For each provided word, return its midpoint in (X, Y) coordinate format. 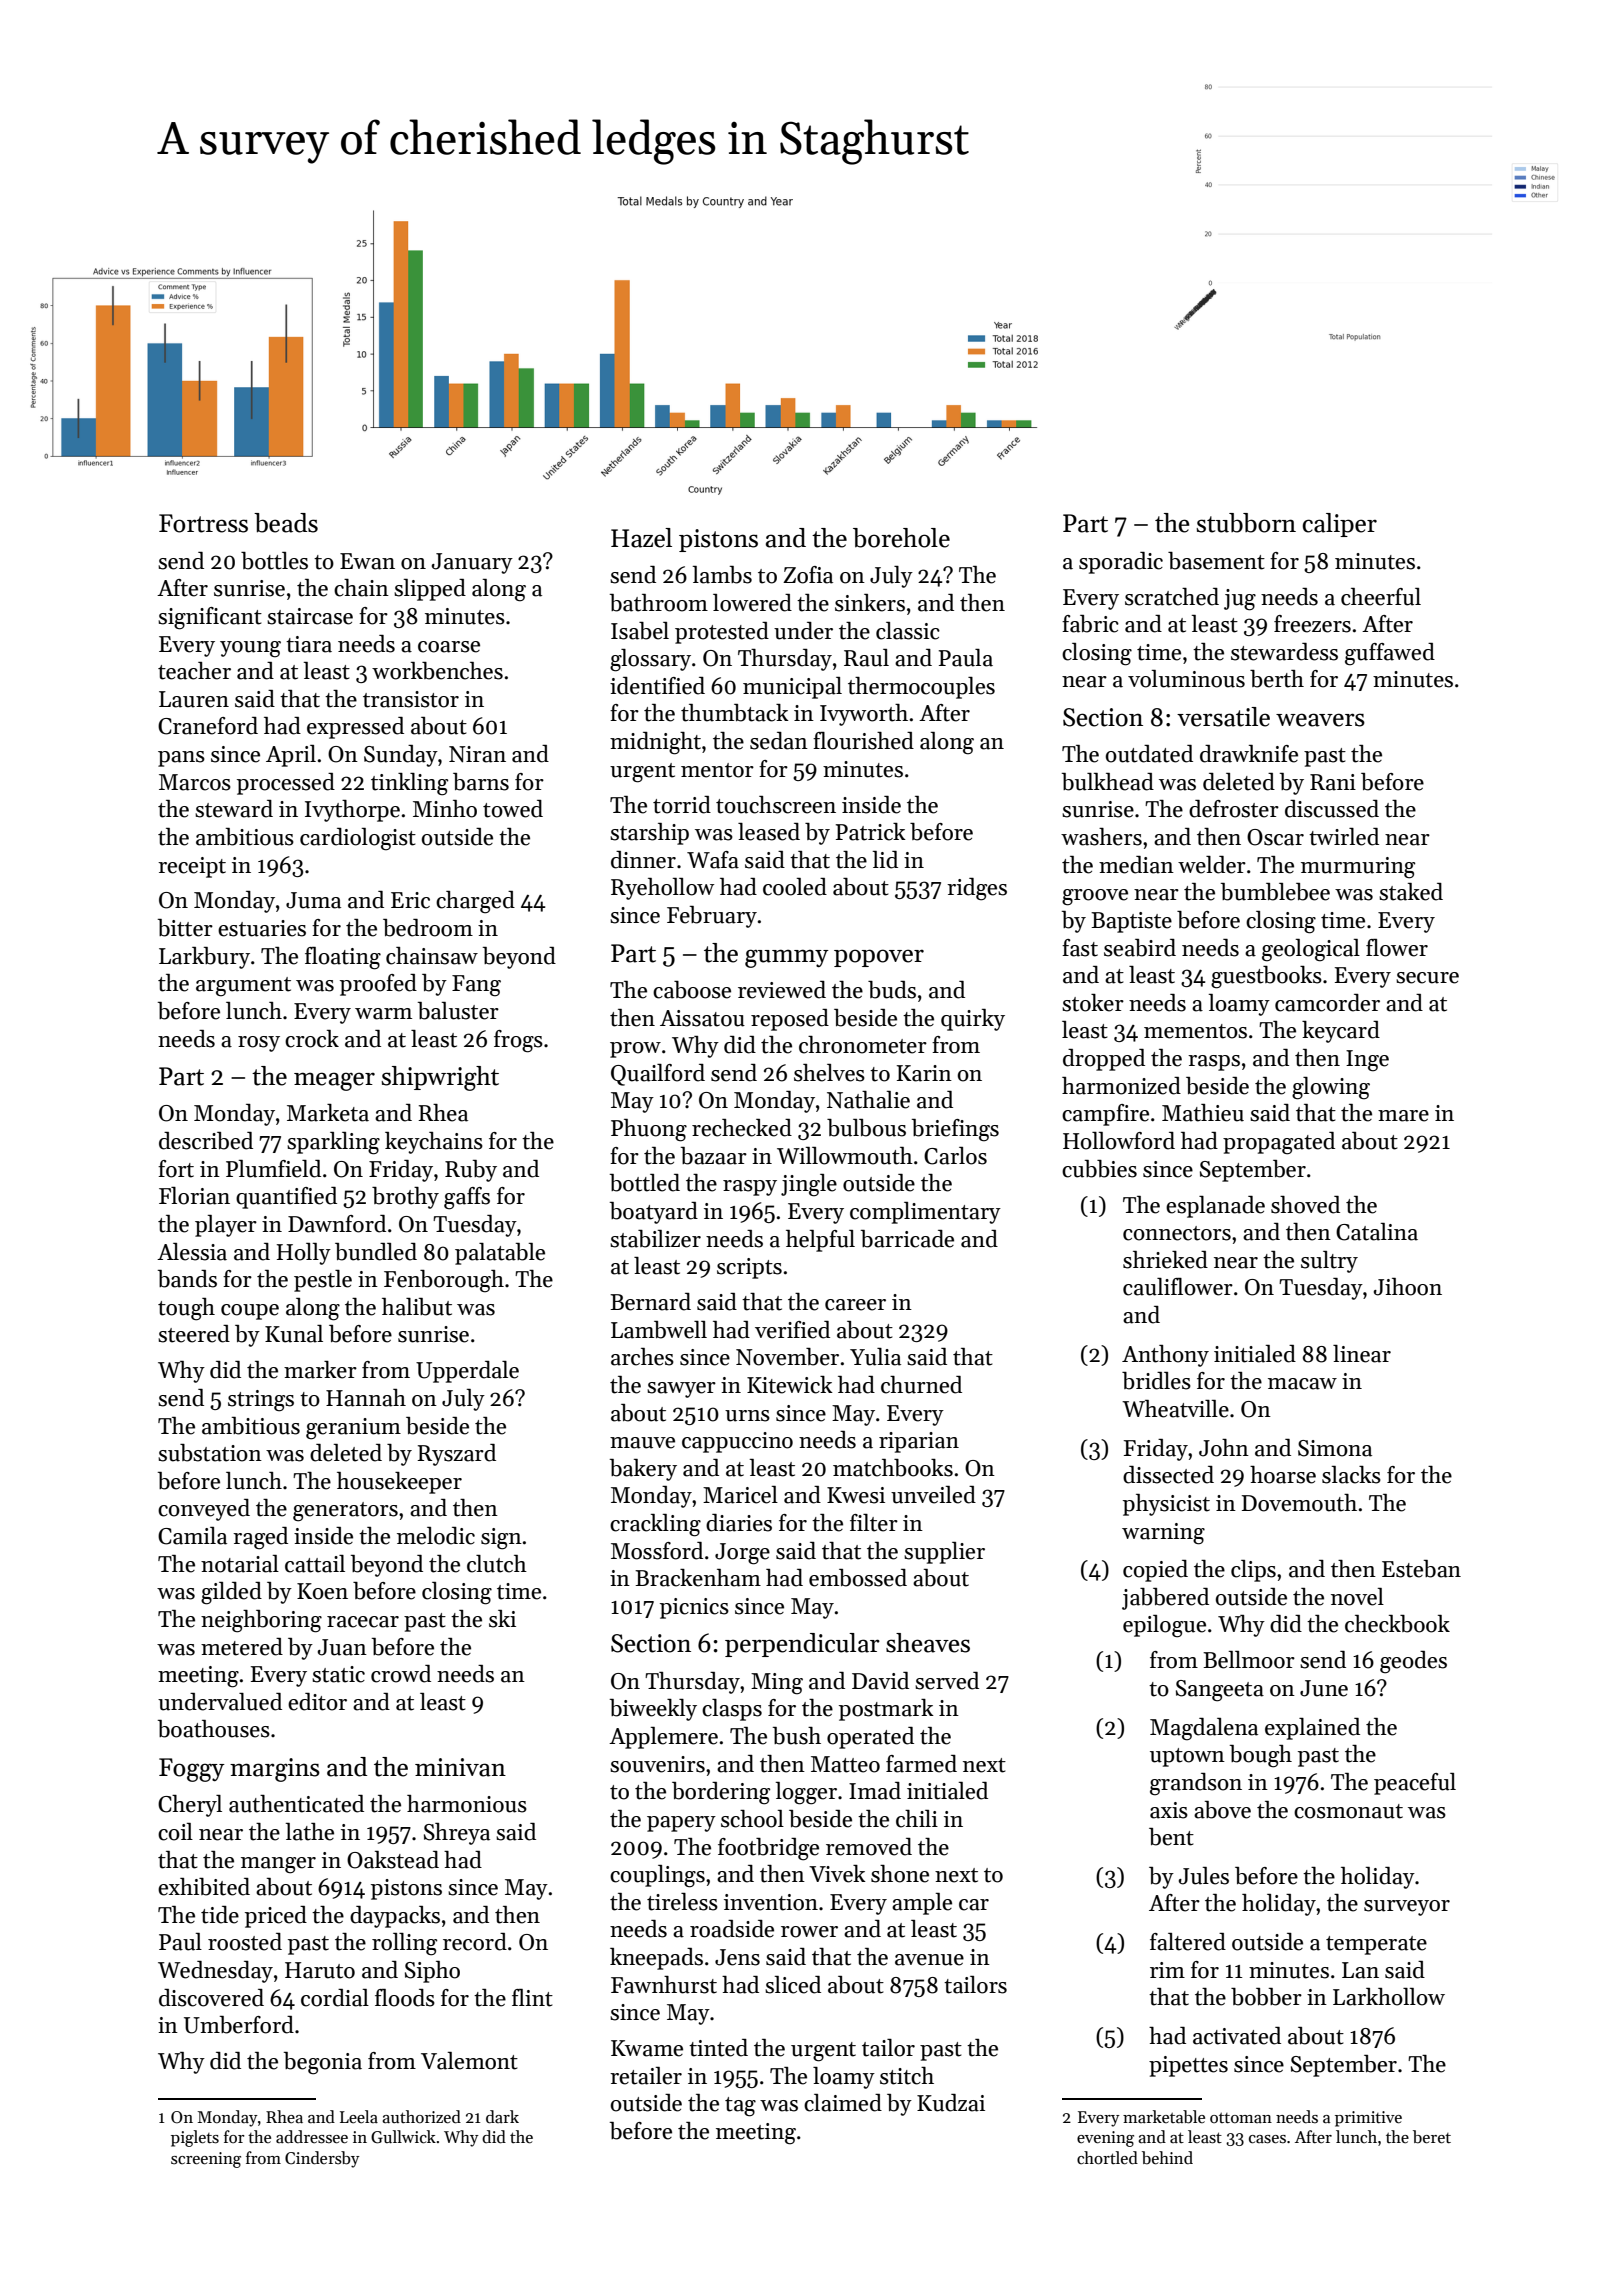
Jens (737, 1957)
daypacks (395, 1917)
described (206, 1141)
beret (1432, 2137)
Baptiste (1131, 922)
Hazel (641, 538)
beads (286, 523)
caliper (1340, 525)
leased (769, 832)
